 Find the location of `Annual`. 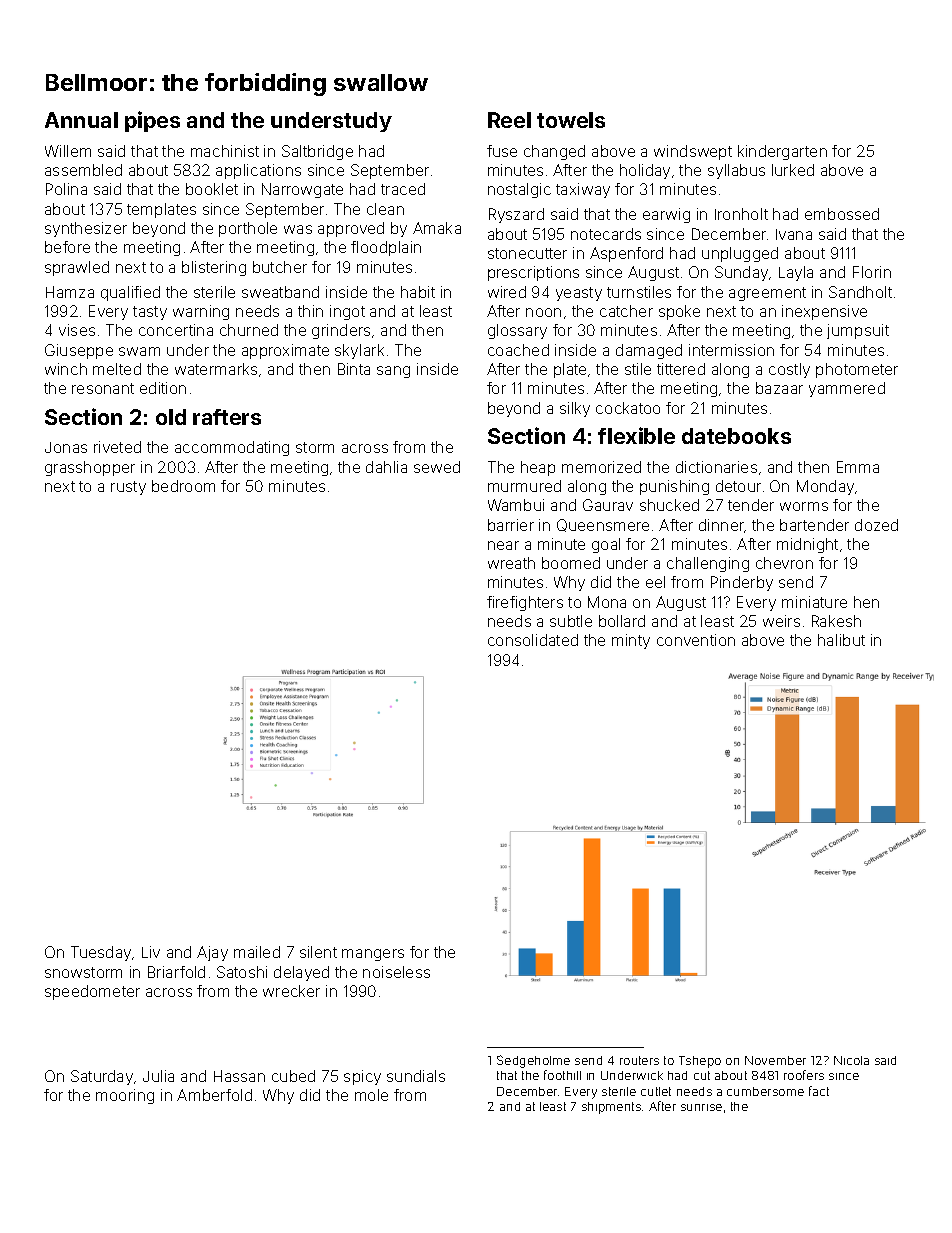

Annual is located at coordinates (81, 120).
